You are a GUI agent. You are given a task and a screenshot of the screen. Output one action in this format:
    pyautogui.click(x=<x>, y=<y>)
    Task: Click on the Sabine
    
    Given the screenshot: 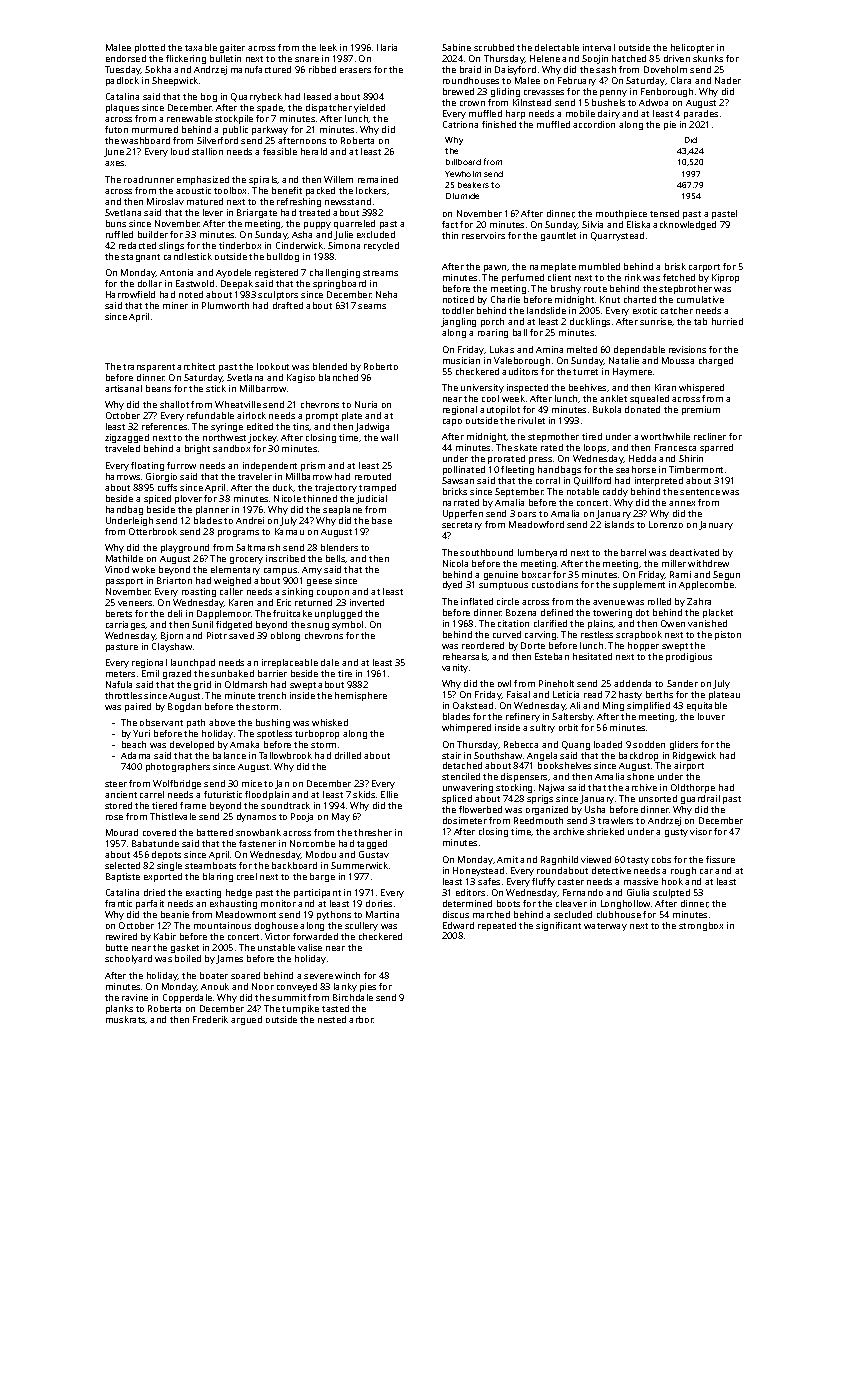 What is the action you would take?
    pyautogui.click(x=456, y=47)
